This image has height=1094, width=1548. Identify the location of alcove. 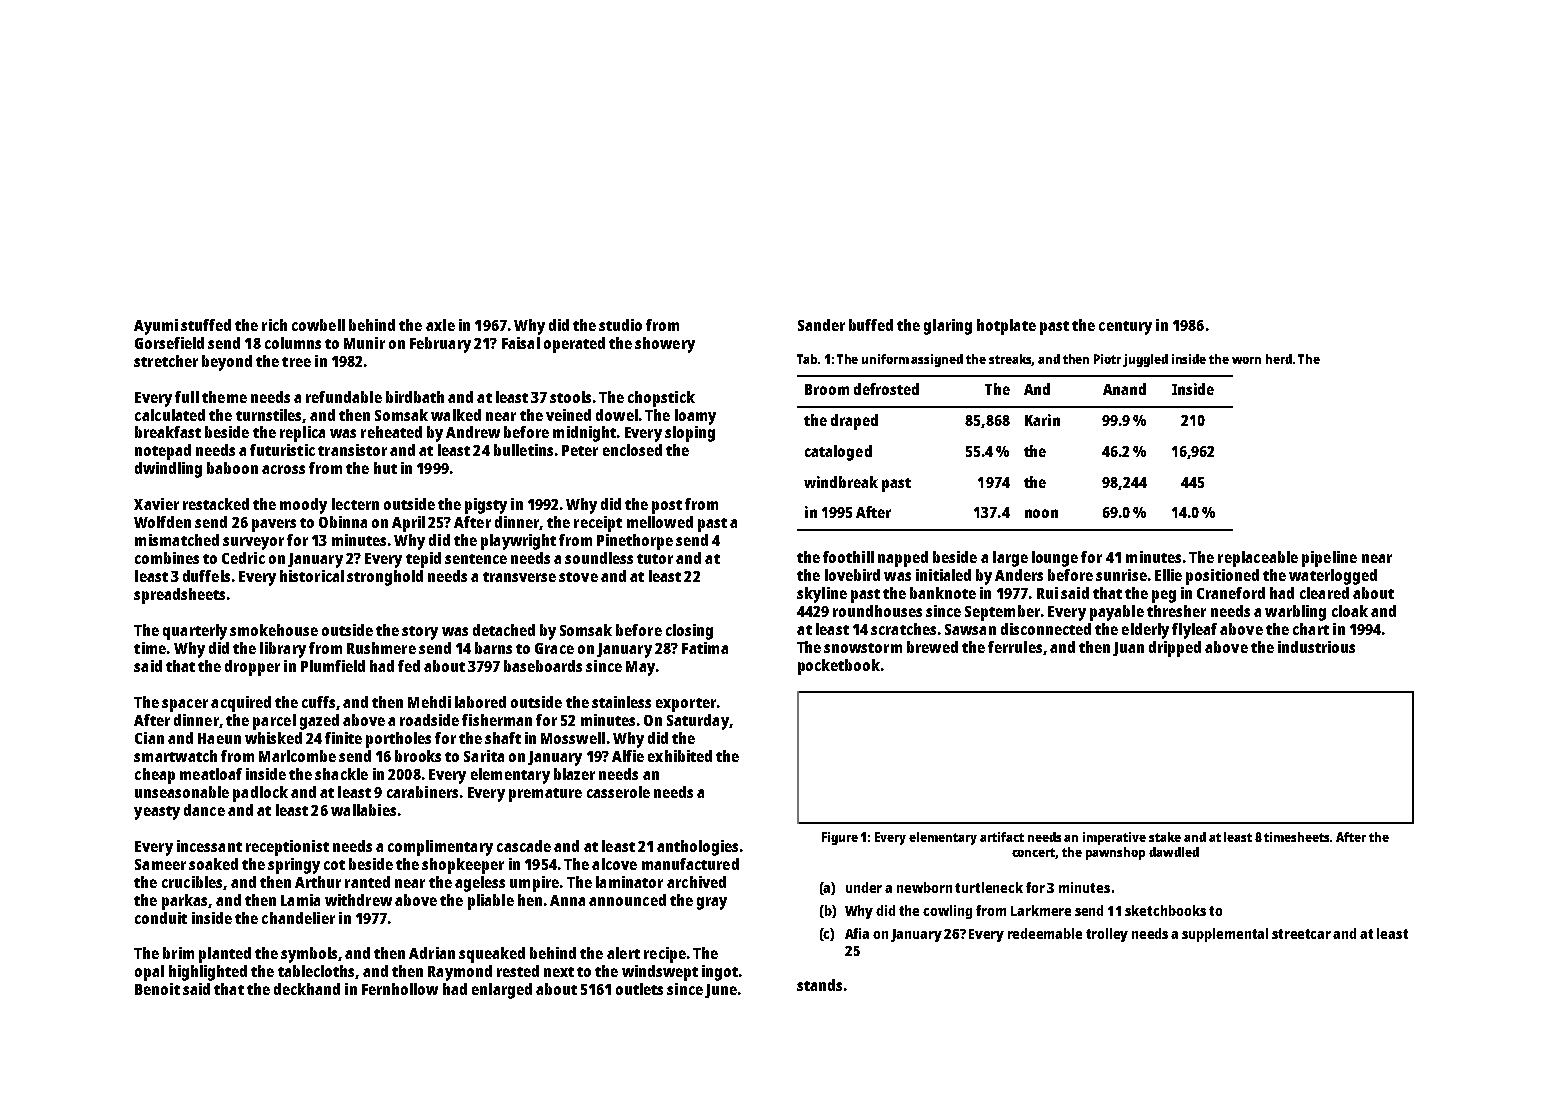
(614, 864).
